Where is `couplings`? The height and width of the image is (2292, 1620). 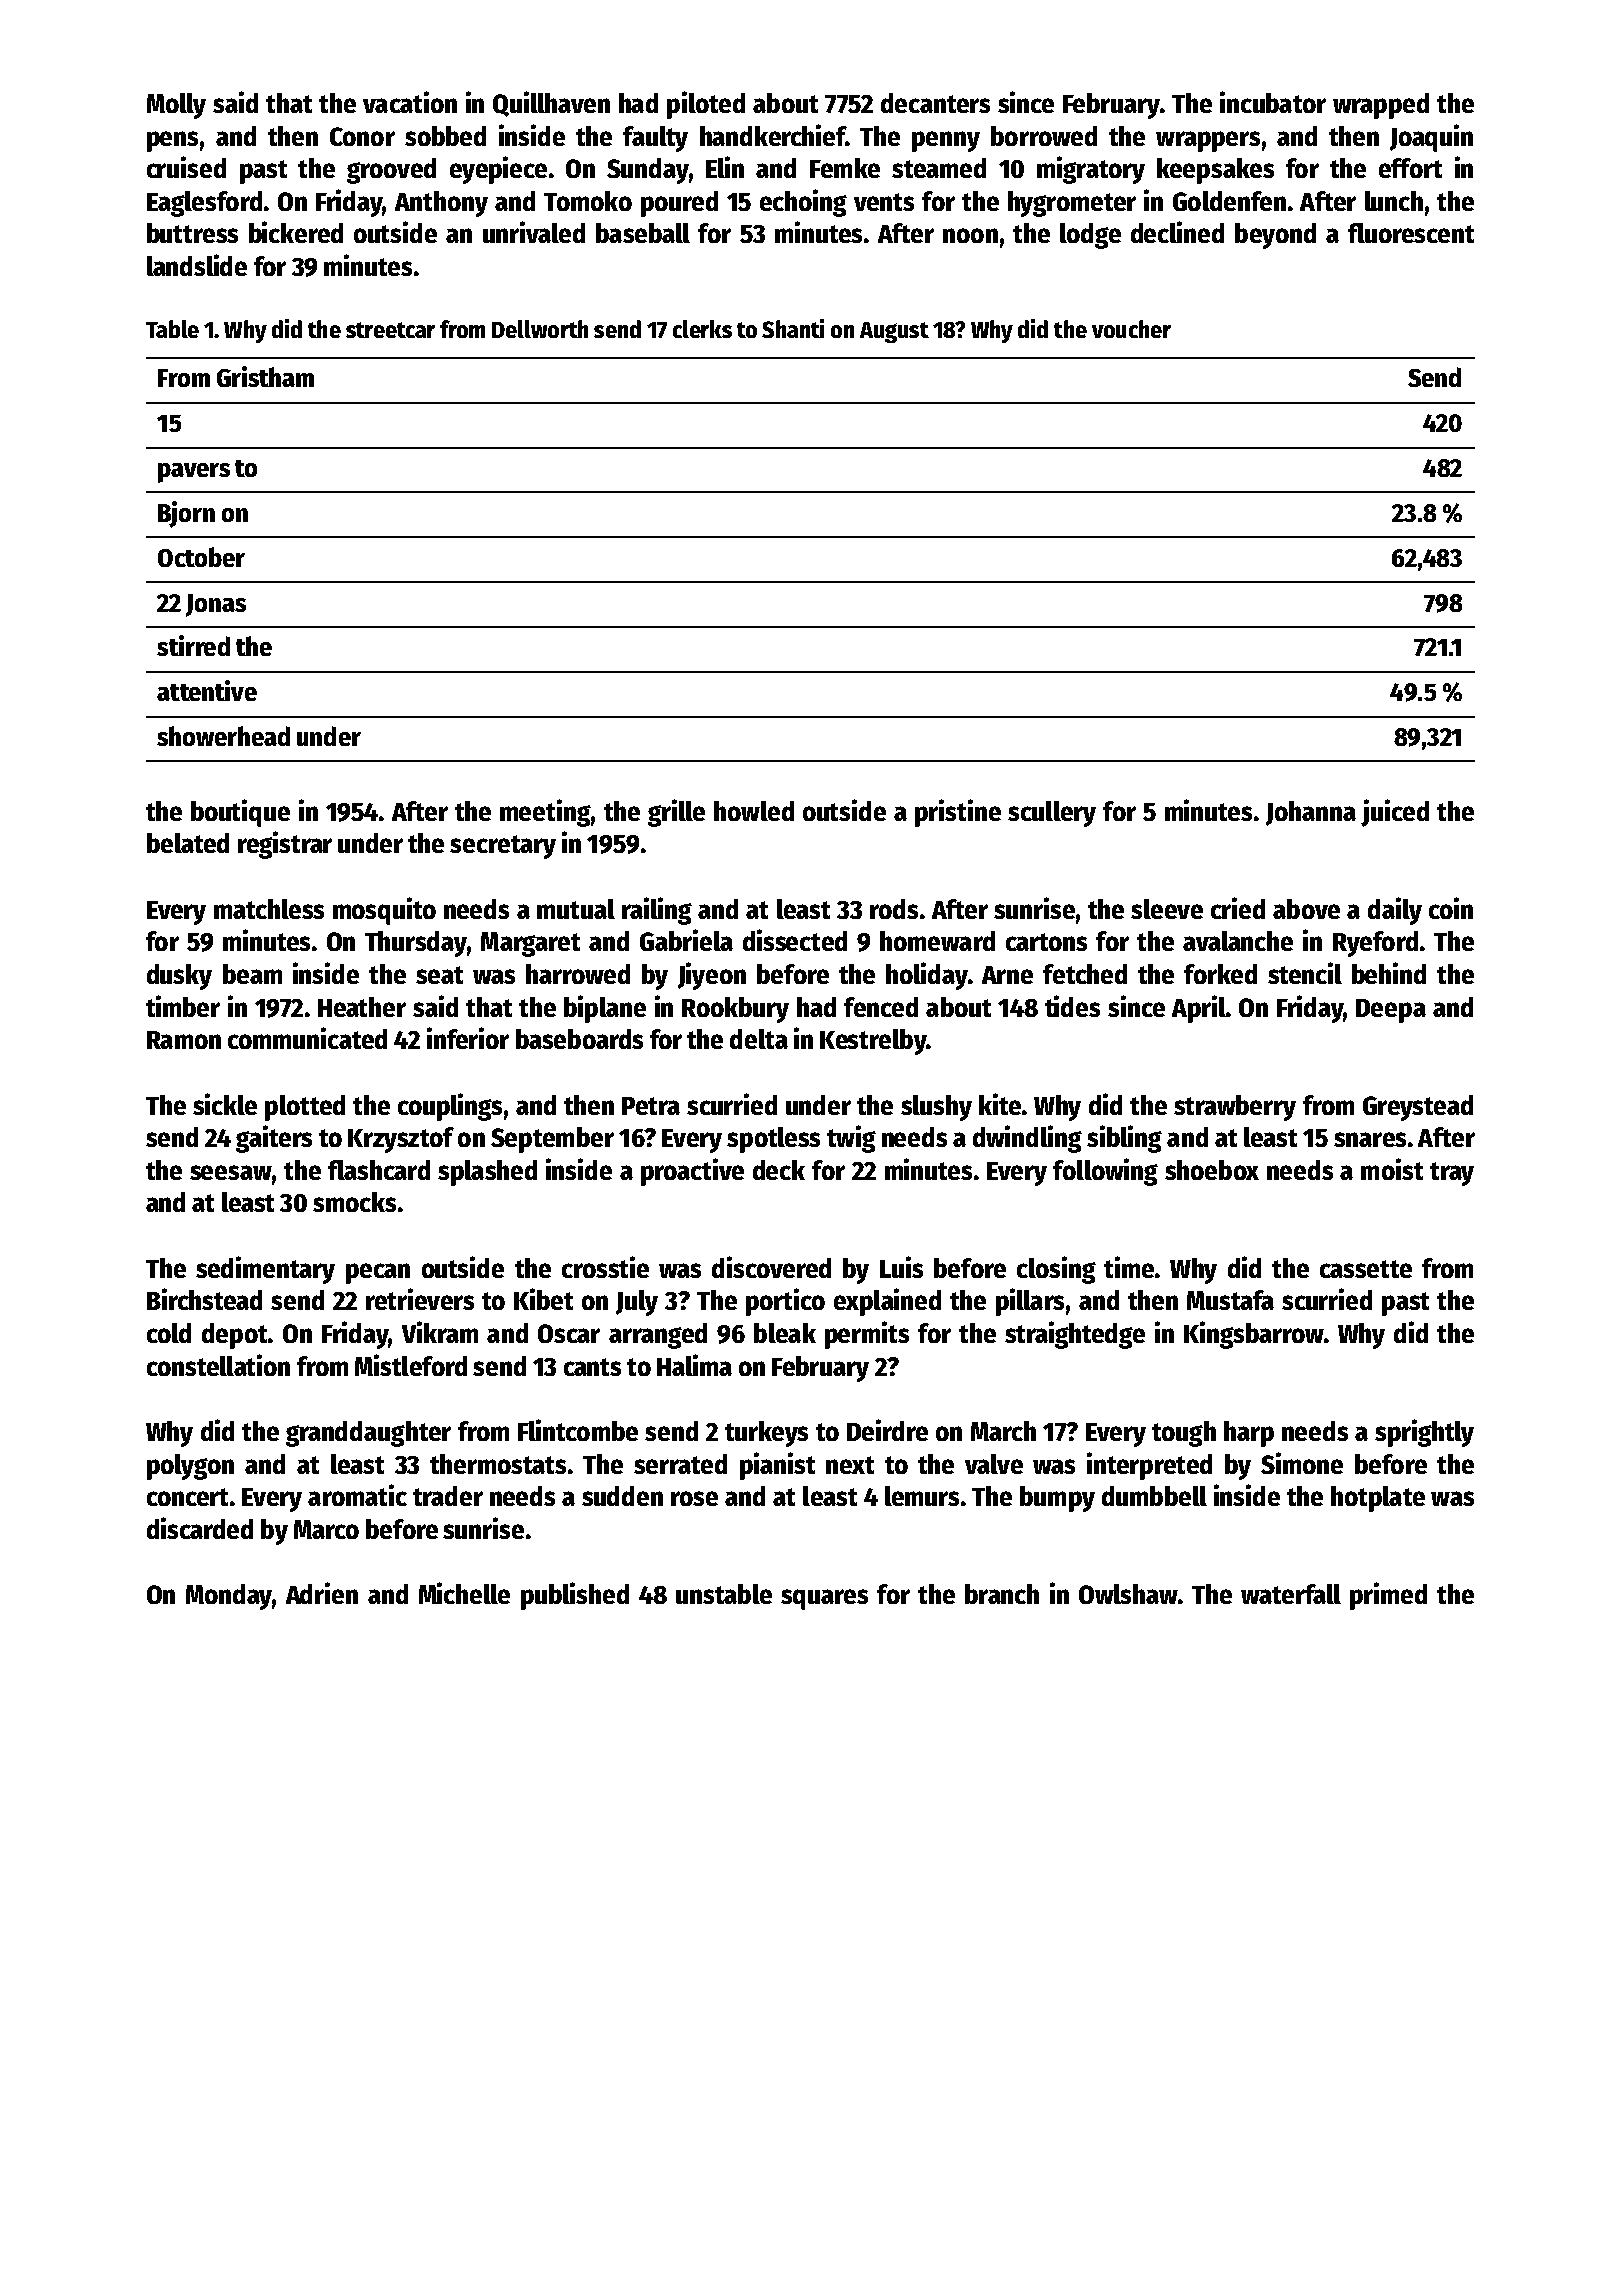 couplings is located at coordinates (450, 1107).
